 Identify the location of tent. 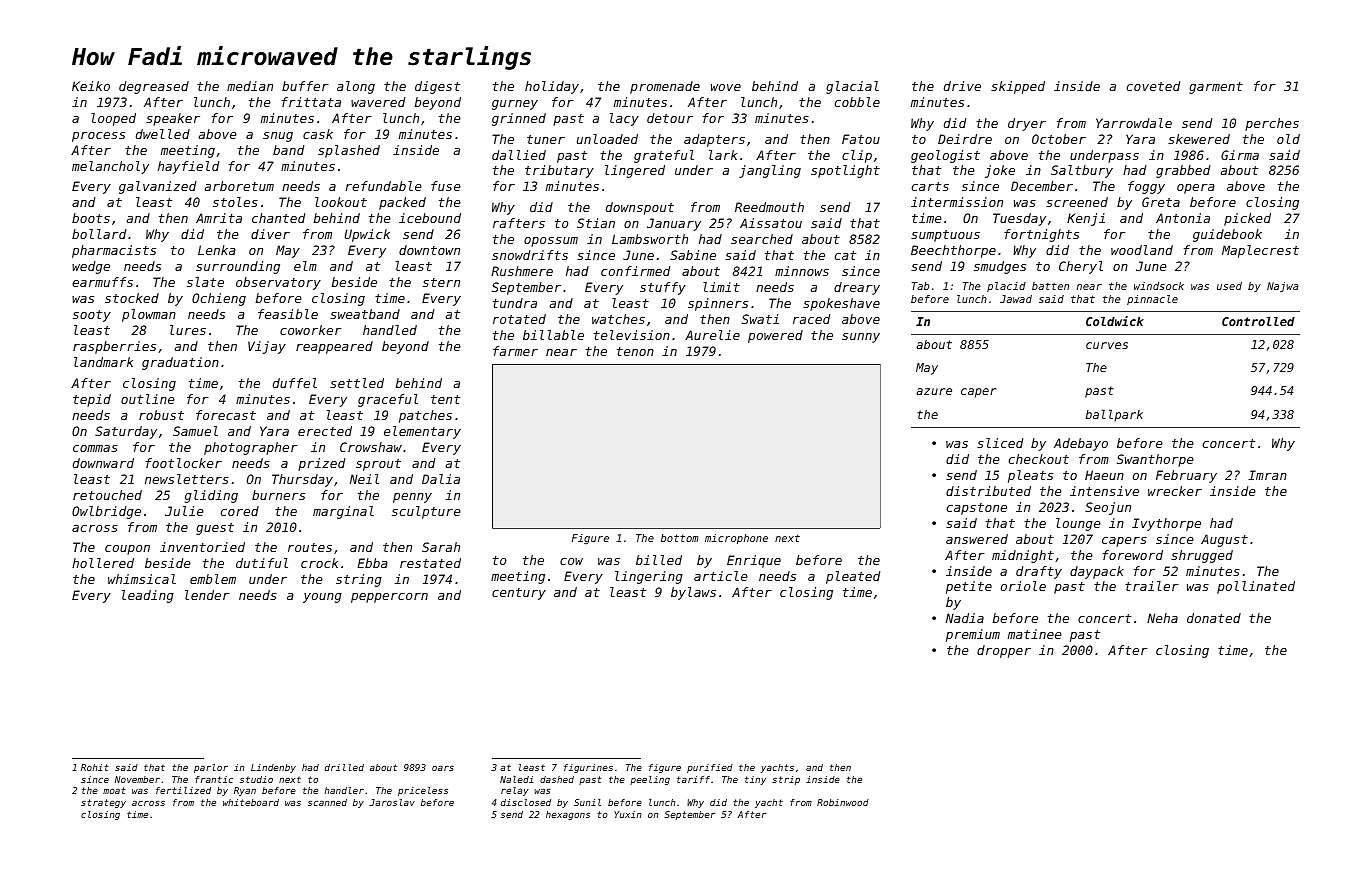
(445, 399).
